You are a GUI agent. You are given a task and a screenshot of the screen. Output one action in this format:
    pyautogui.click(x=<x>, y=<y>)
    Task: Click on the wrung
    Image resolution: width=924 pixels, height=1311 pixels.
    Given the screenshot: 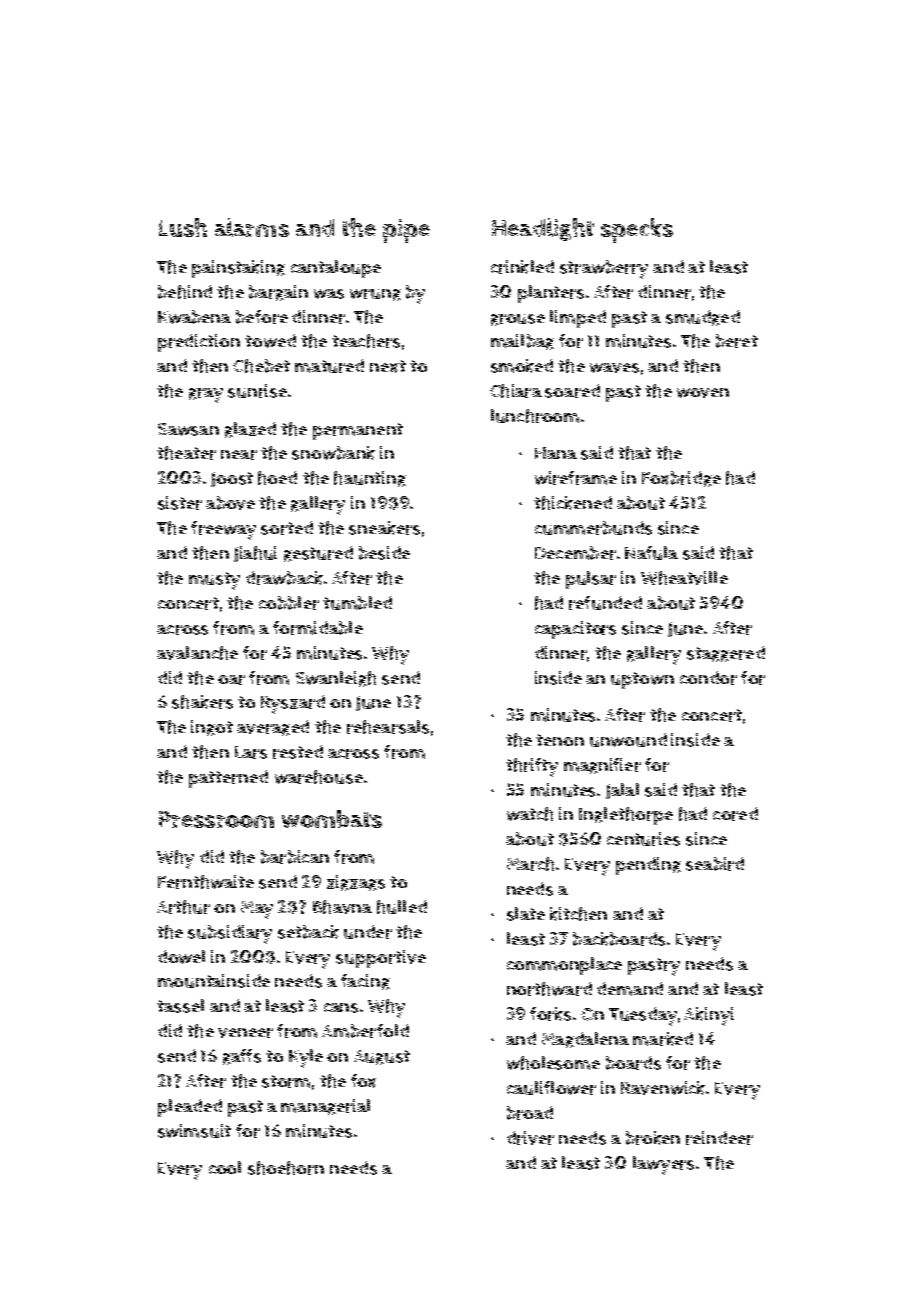 What is the action you would take?
    pyautogui.click(x=375, y=295)
